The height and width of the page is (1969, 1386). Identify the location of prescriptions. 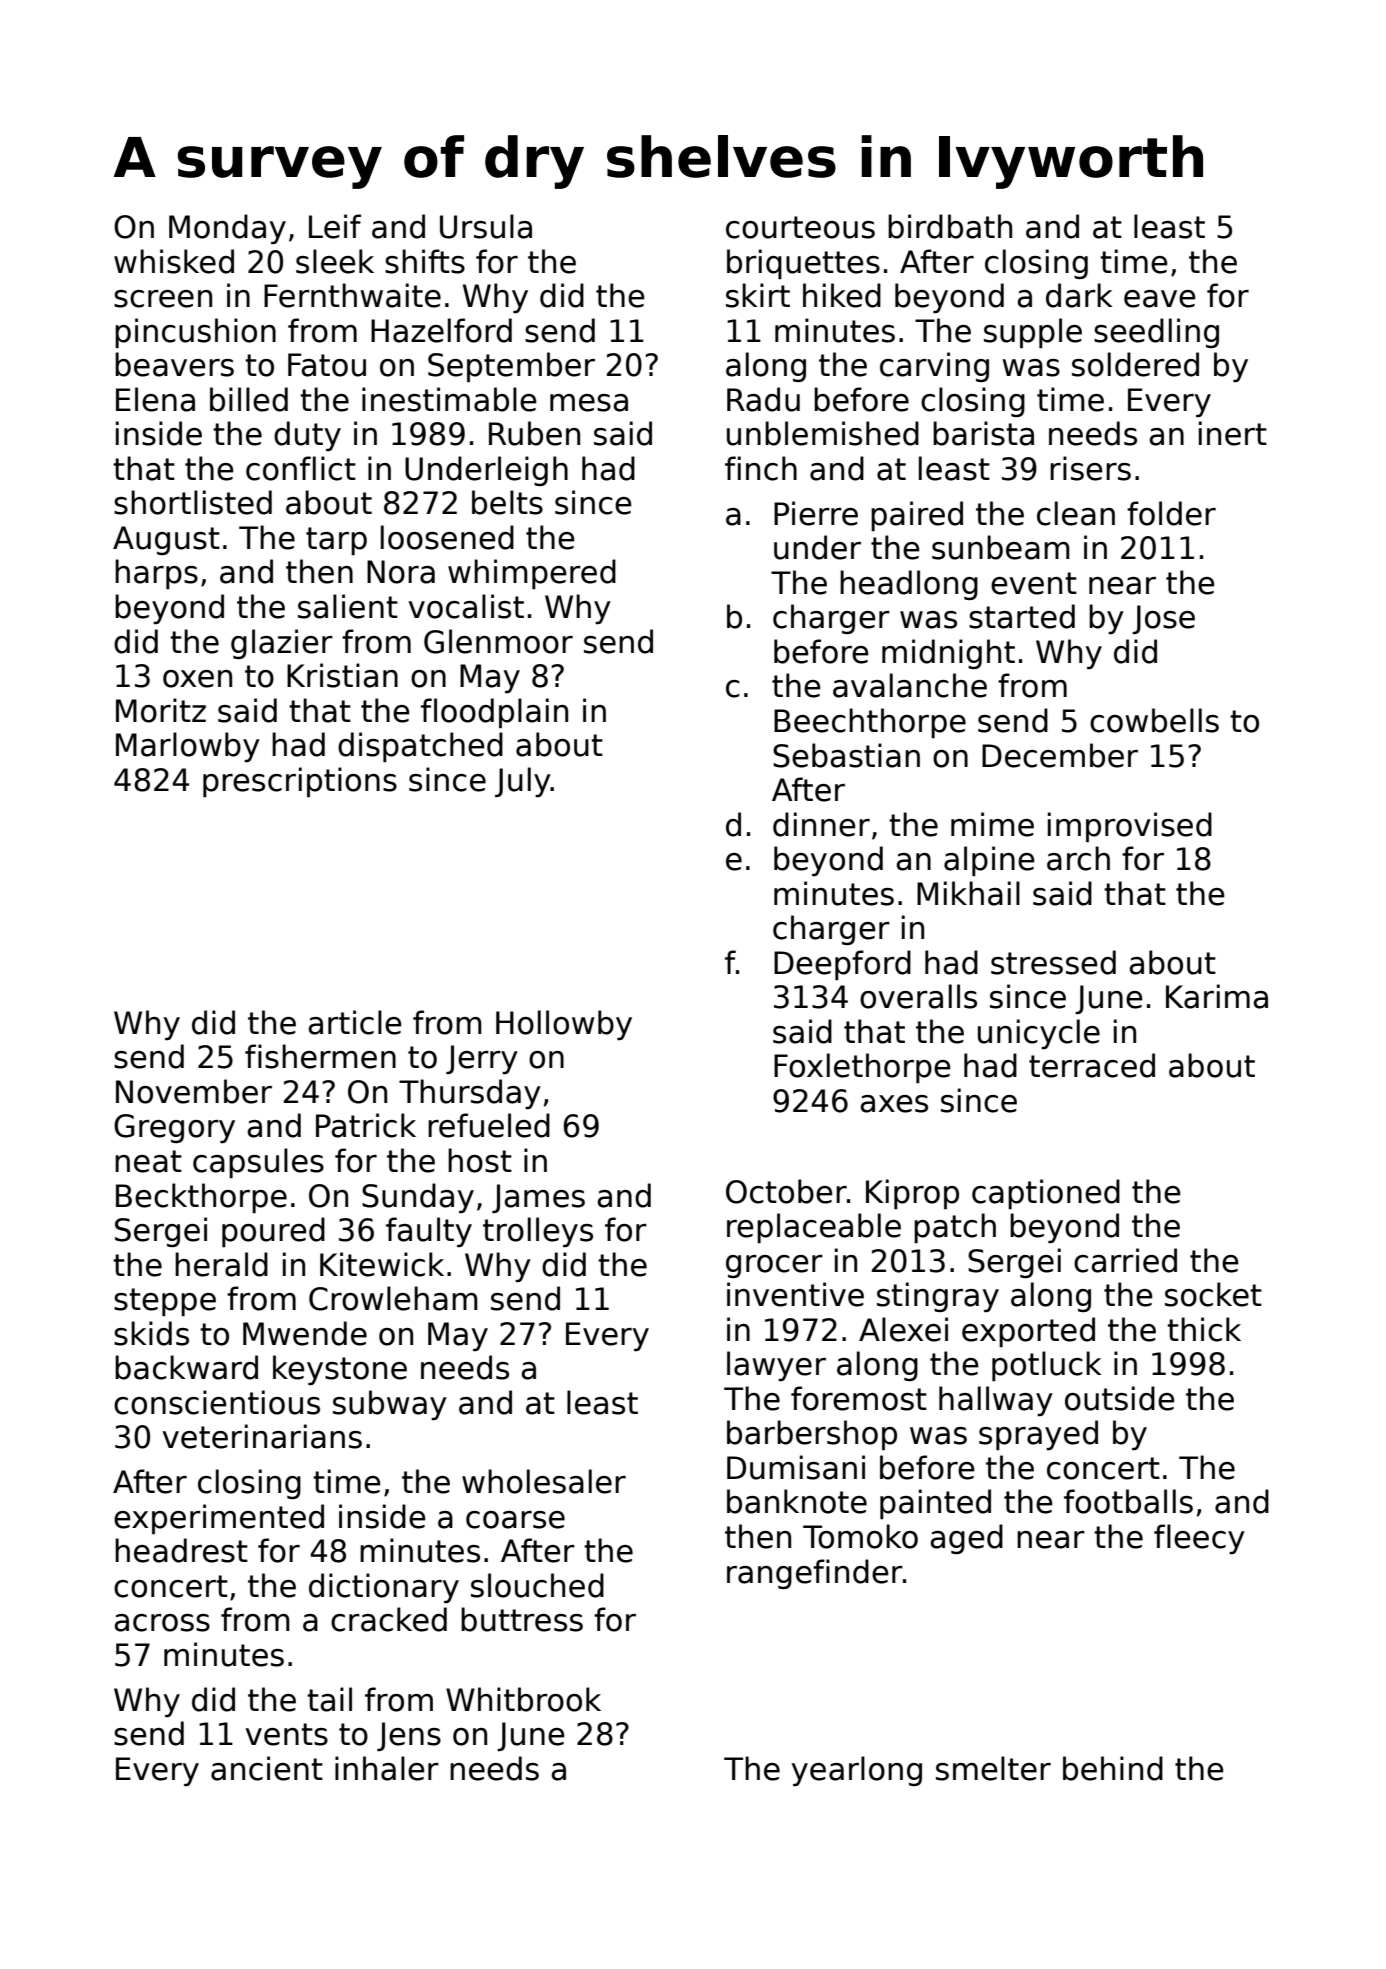
(300, 782).
